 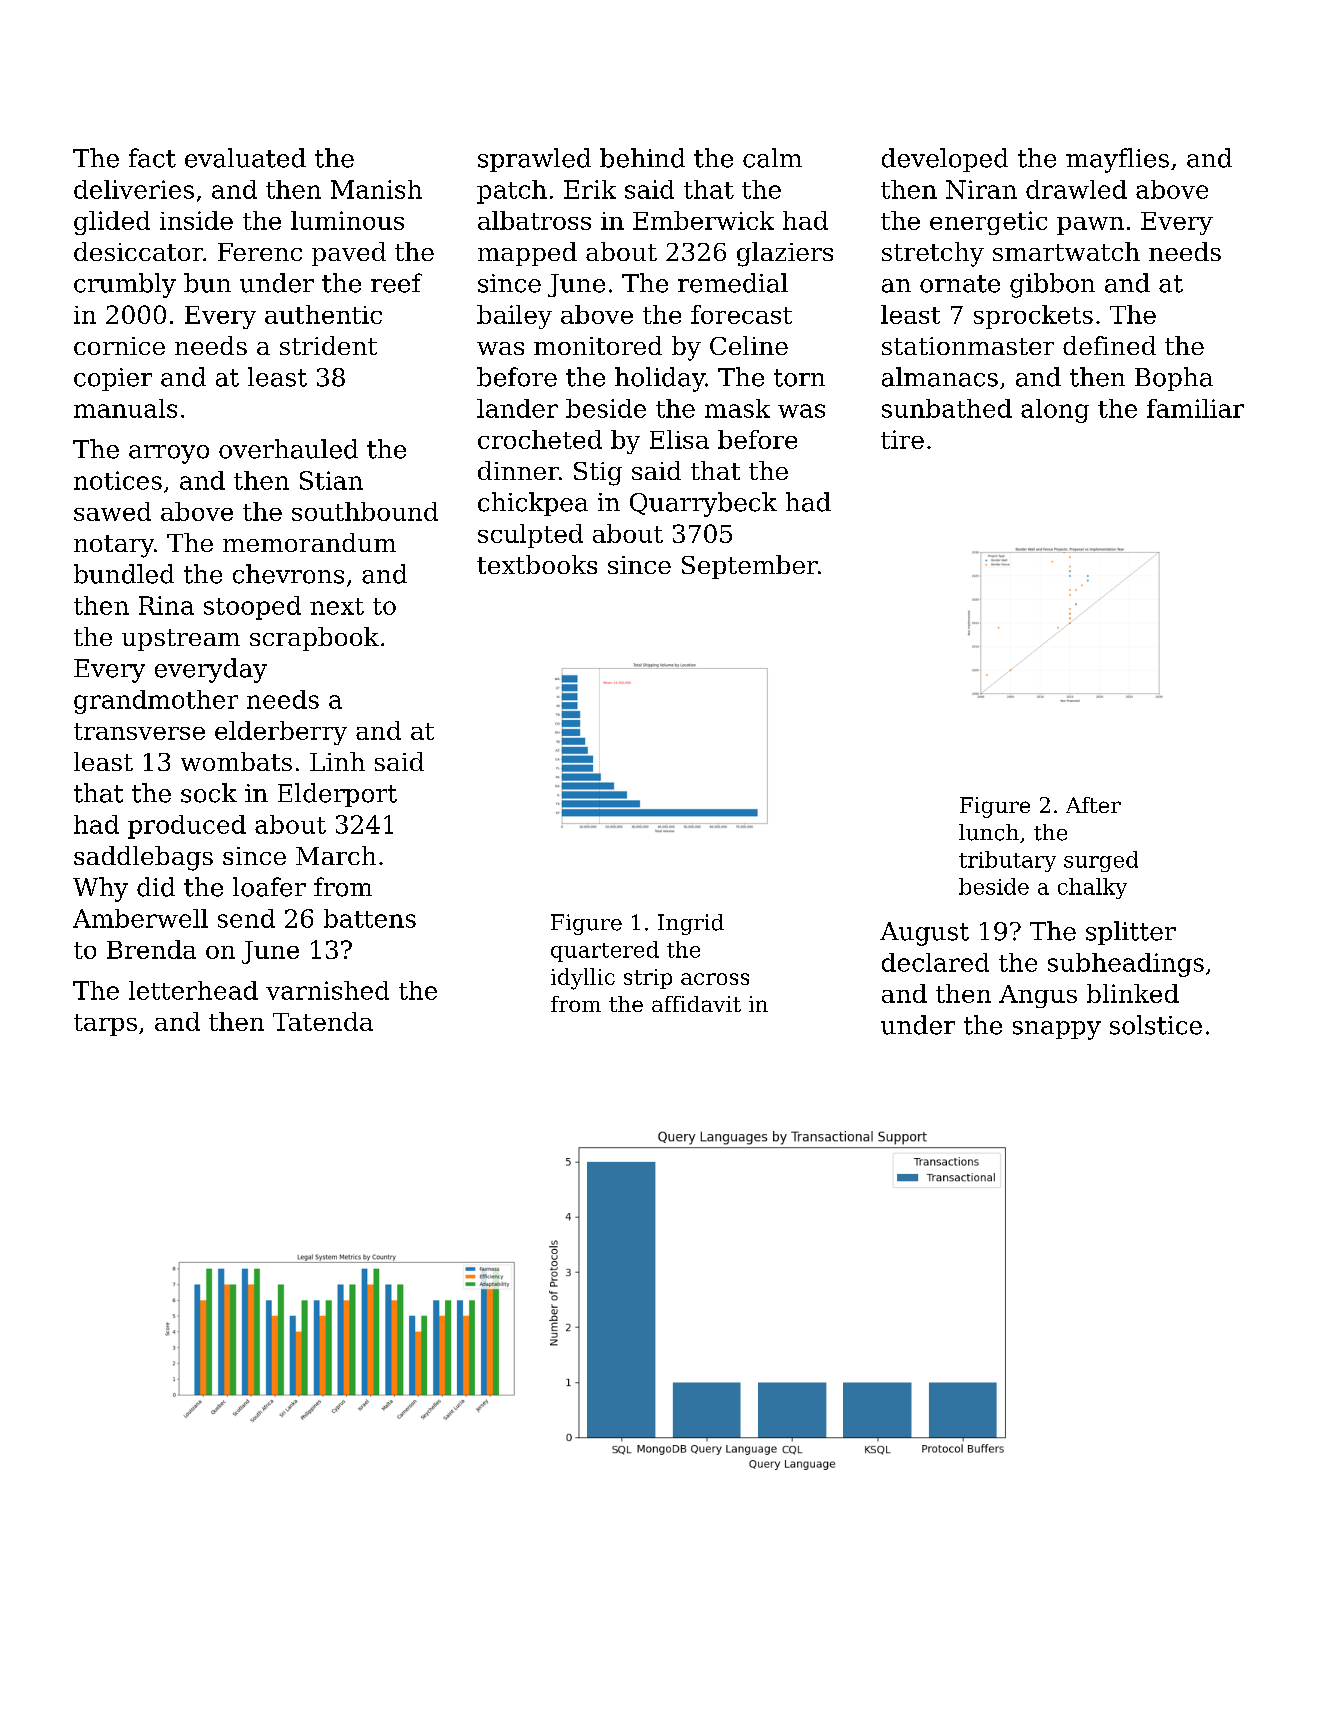 What do you see at coordinates (1090, 226) in the screenshot?
I see `pawn` at bounding box center [1090, 226].
